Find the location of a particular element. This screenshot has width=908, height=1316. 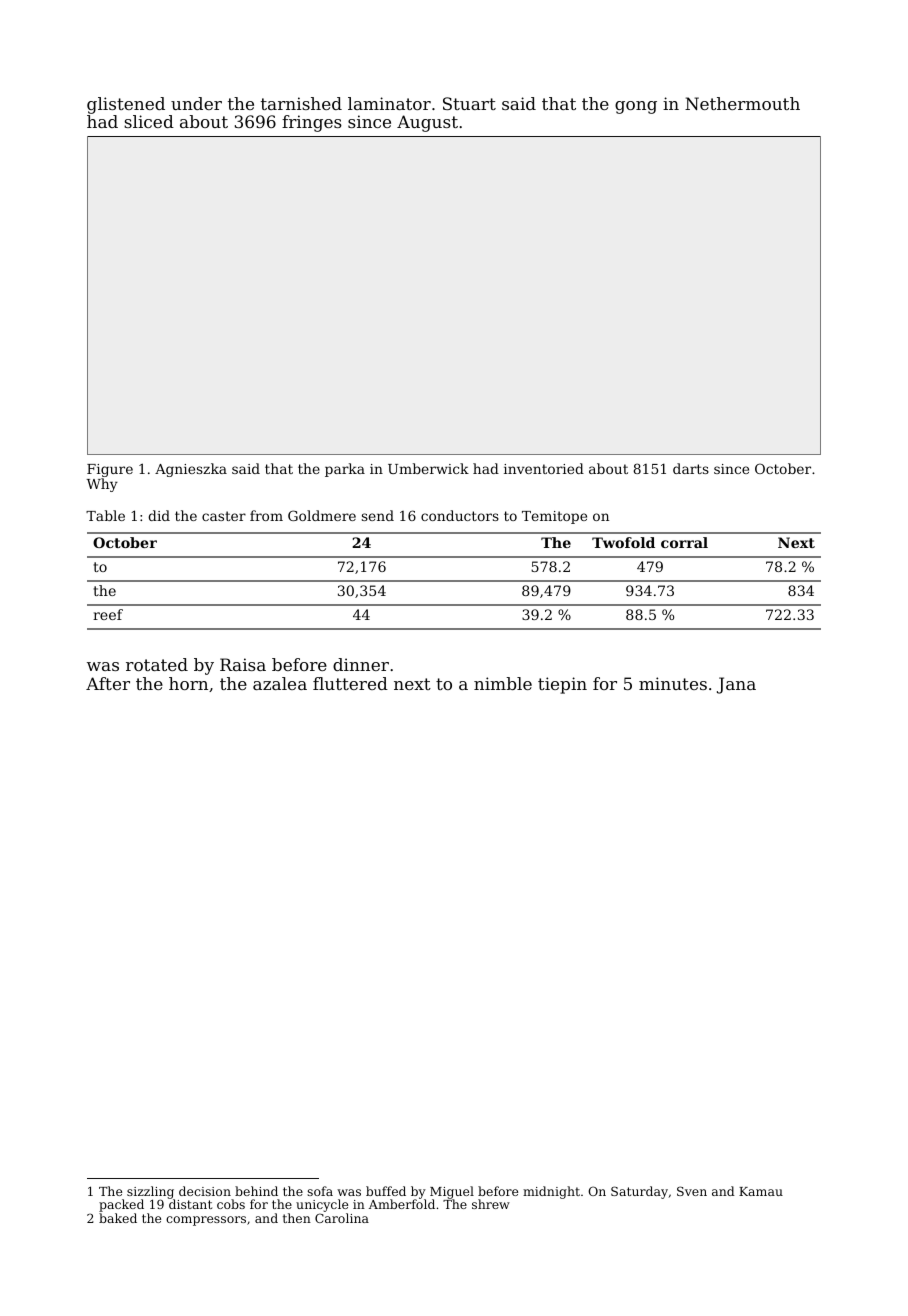

did is located at coordinates (159, 515).
